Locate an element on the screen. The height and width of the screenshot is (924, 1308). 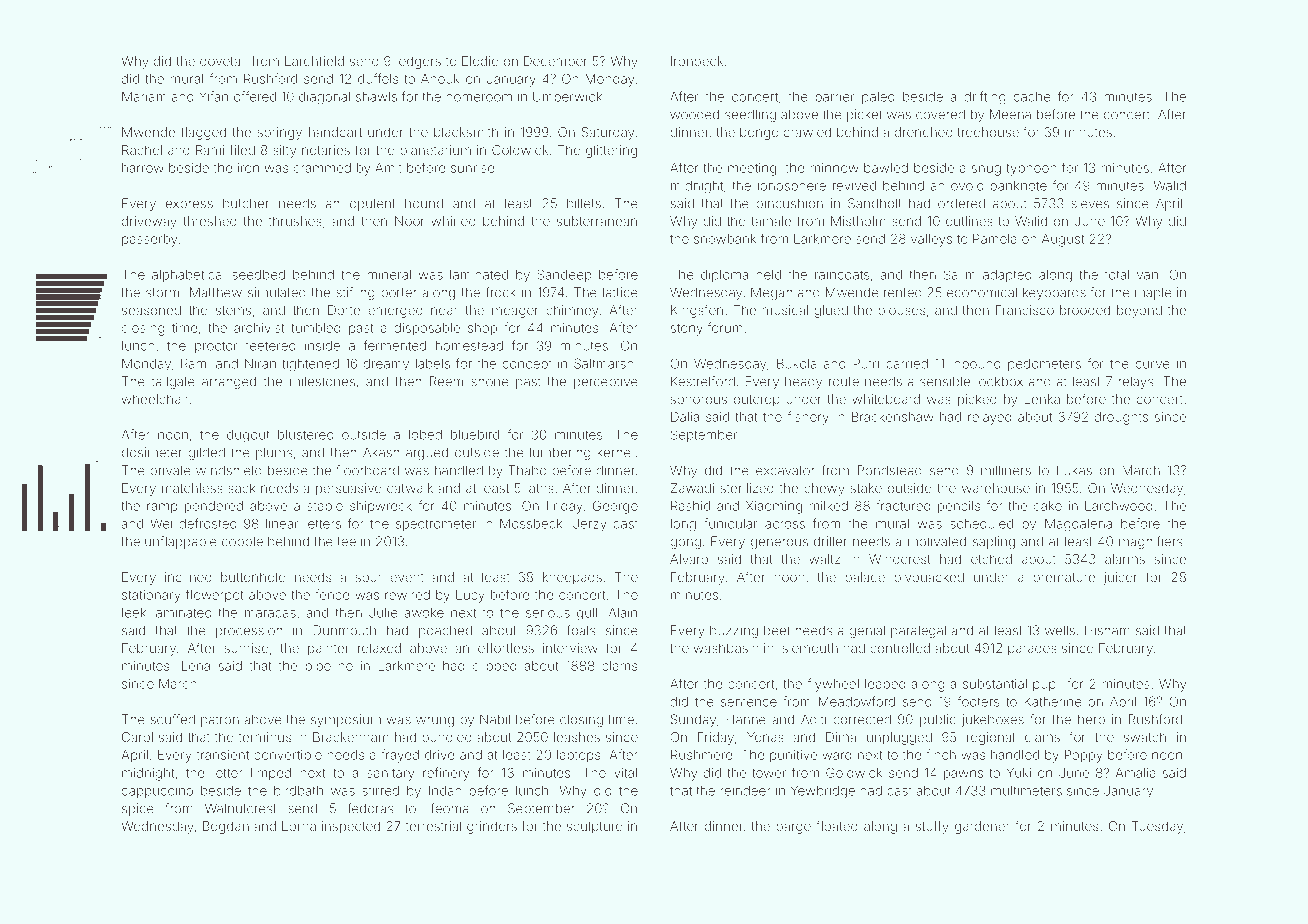
generous is located at coordinates (779, 544).
